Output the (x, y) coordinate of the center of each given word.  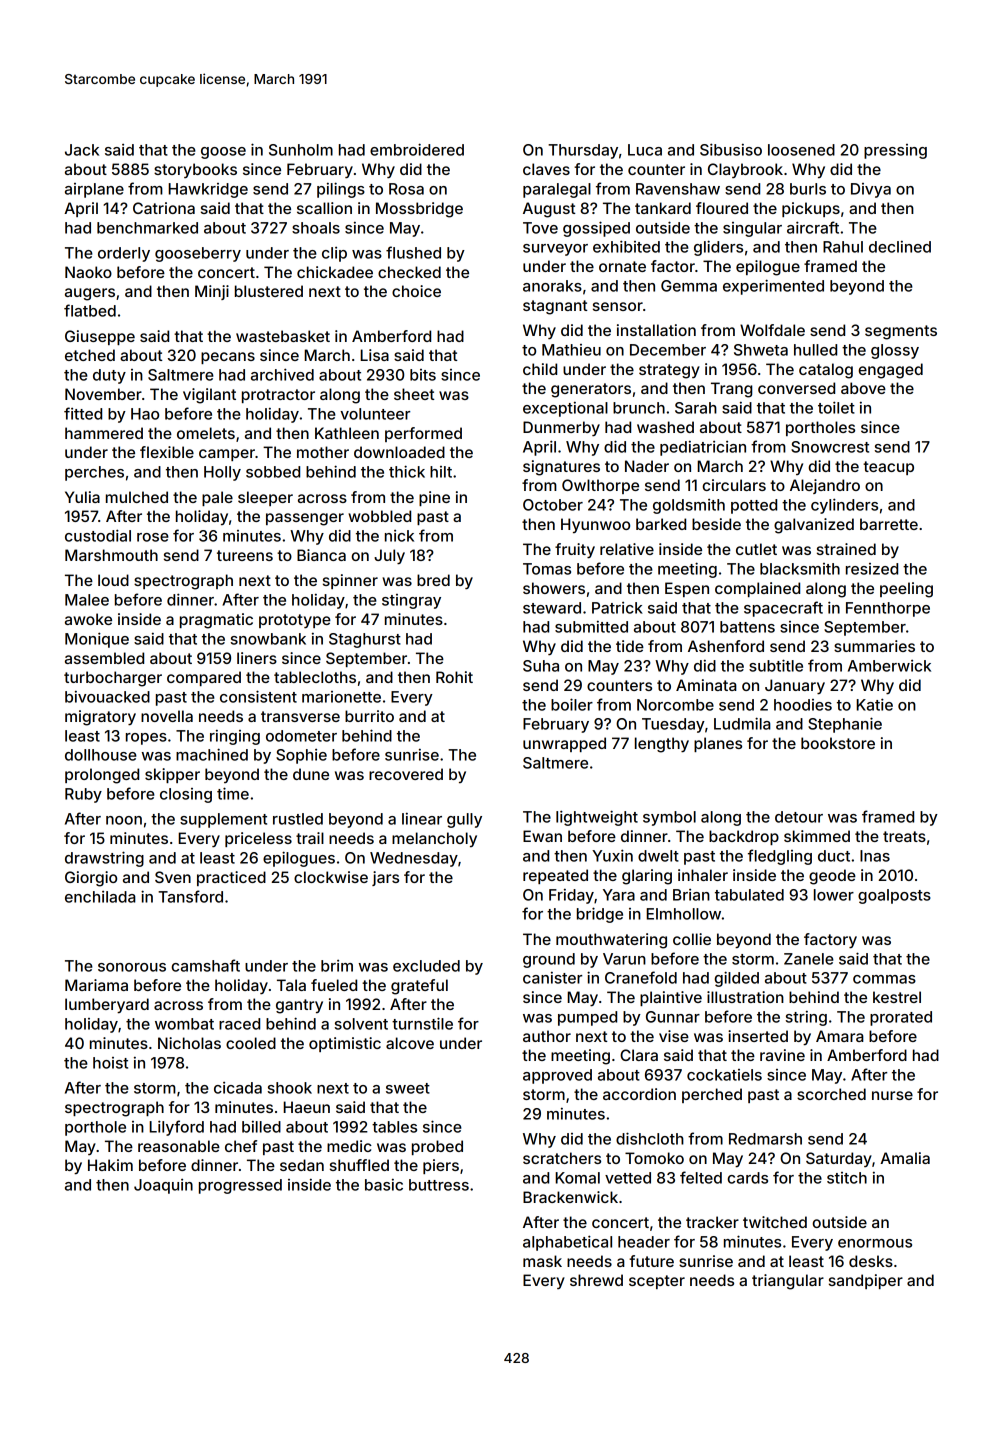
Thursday (583, 151)
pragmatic (216, 621)
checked (409, 272)
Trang (731, 390)
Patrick (617, 608)
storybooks (195, 170)
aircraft (813, 227)
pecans (228, 358)
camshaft (205, 965)
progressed (240, 1186)
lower (834, 895)
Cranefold (641, 977)
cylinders (844, 506)
